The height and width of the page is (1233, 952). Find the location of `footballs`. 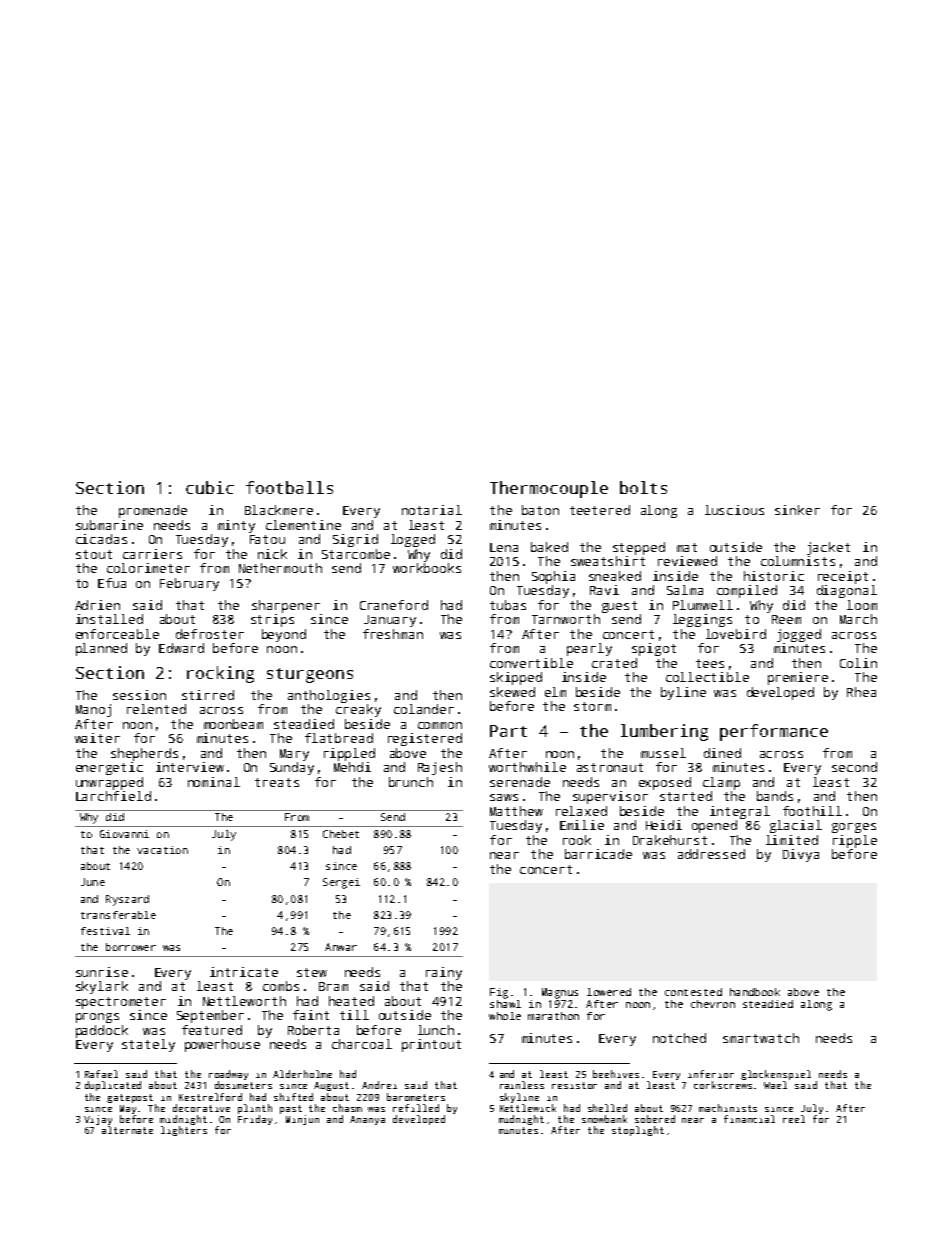

footballs is located at coordinates (289, 487).
